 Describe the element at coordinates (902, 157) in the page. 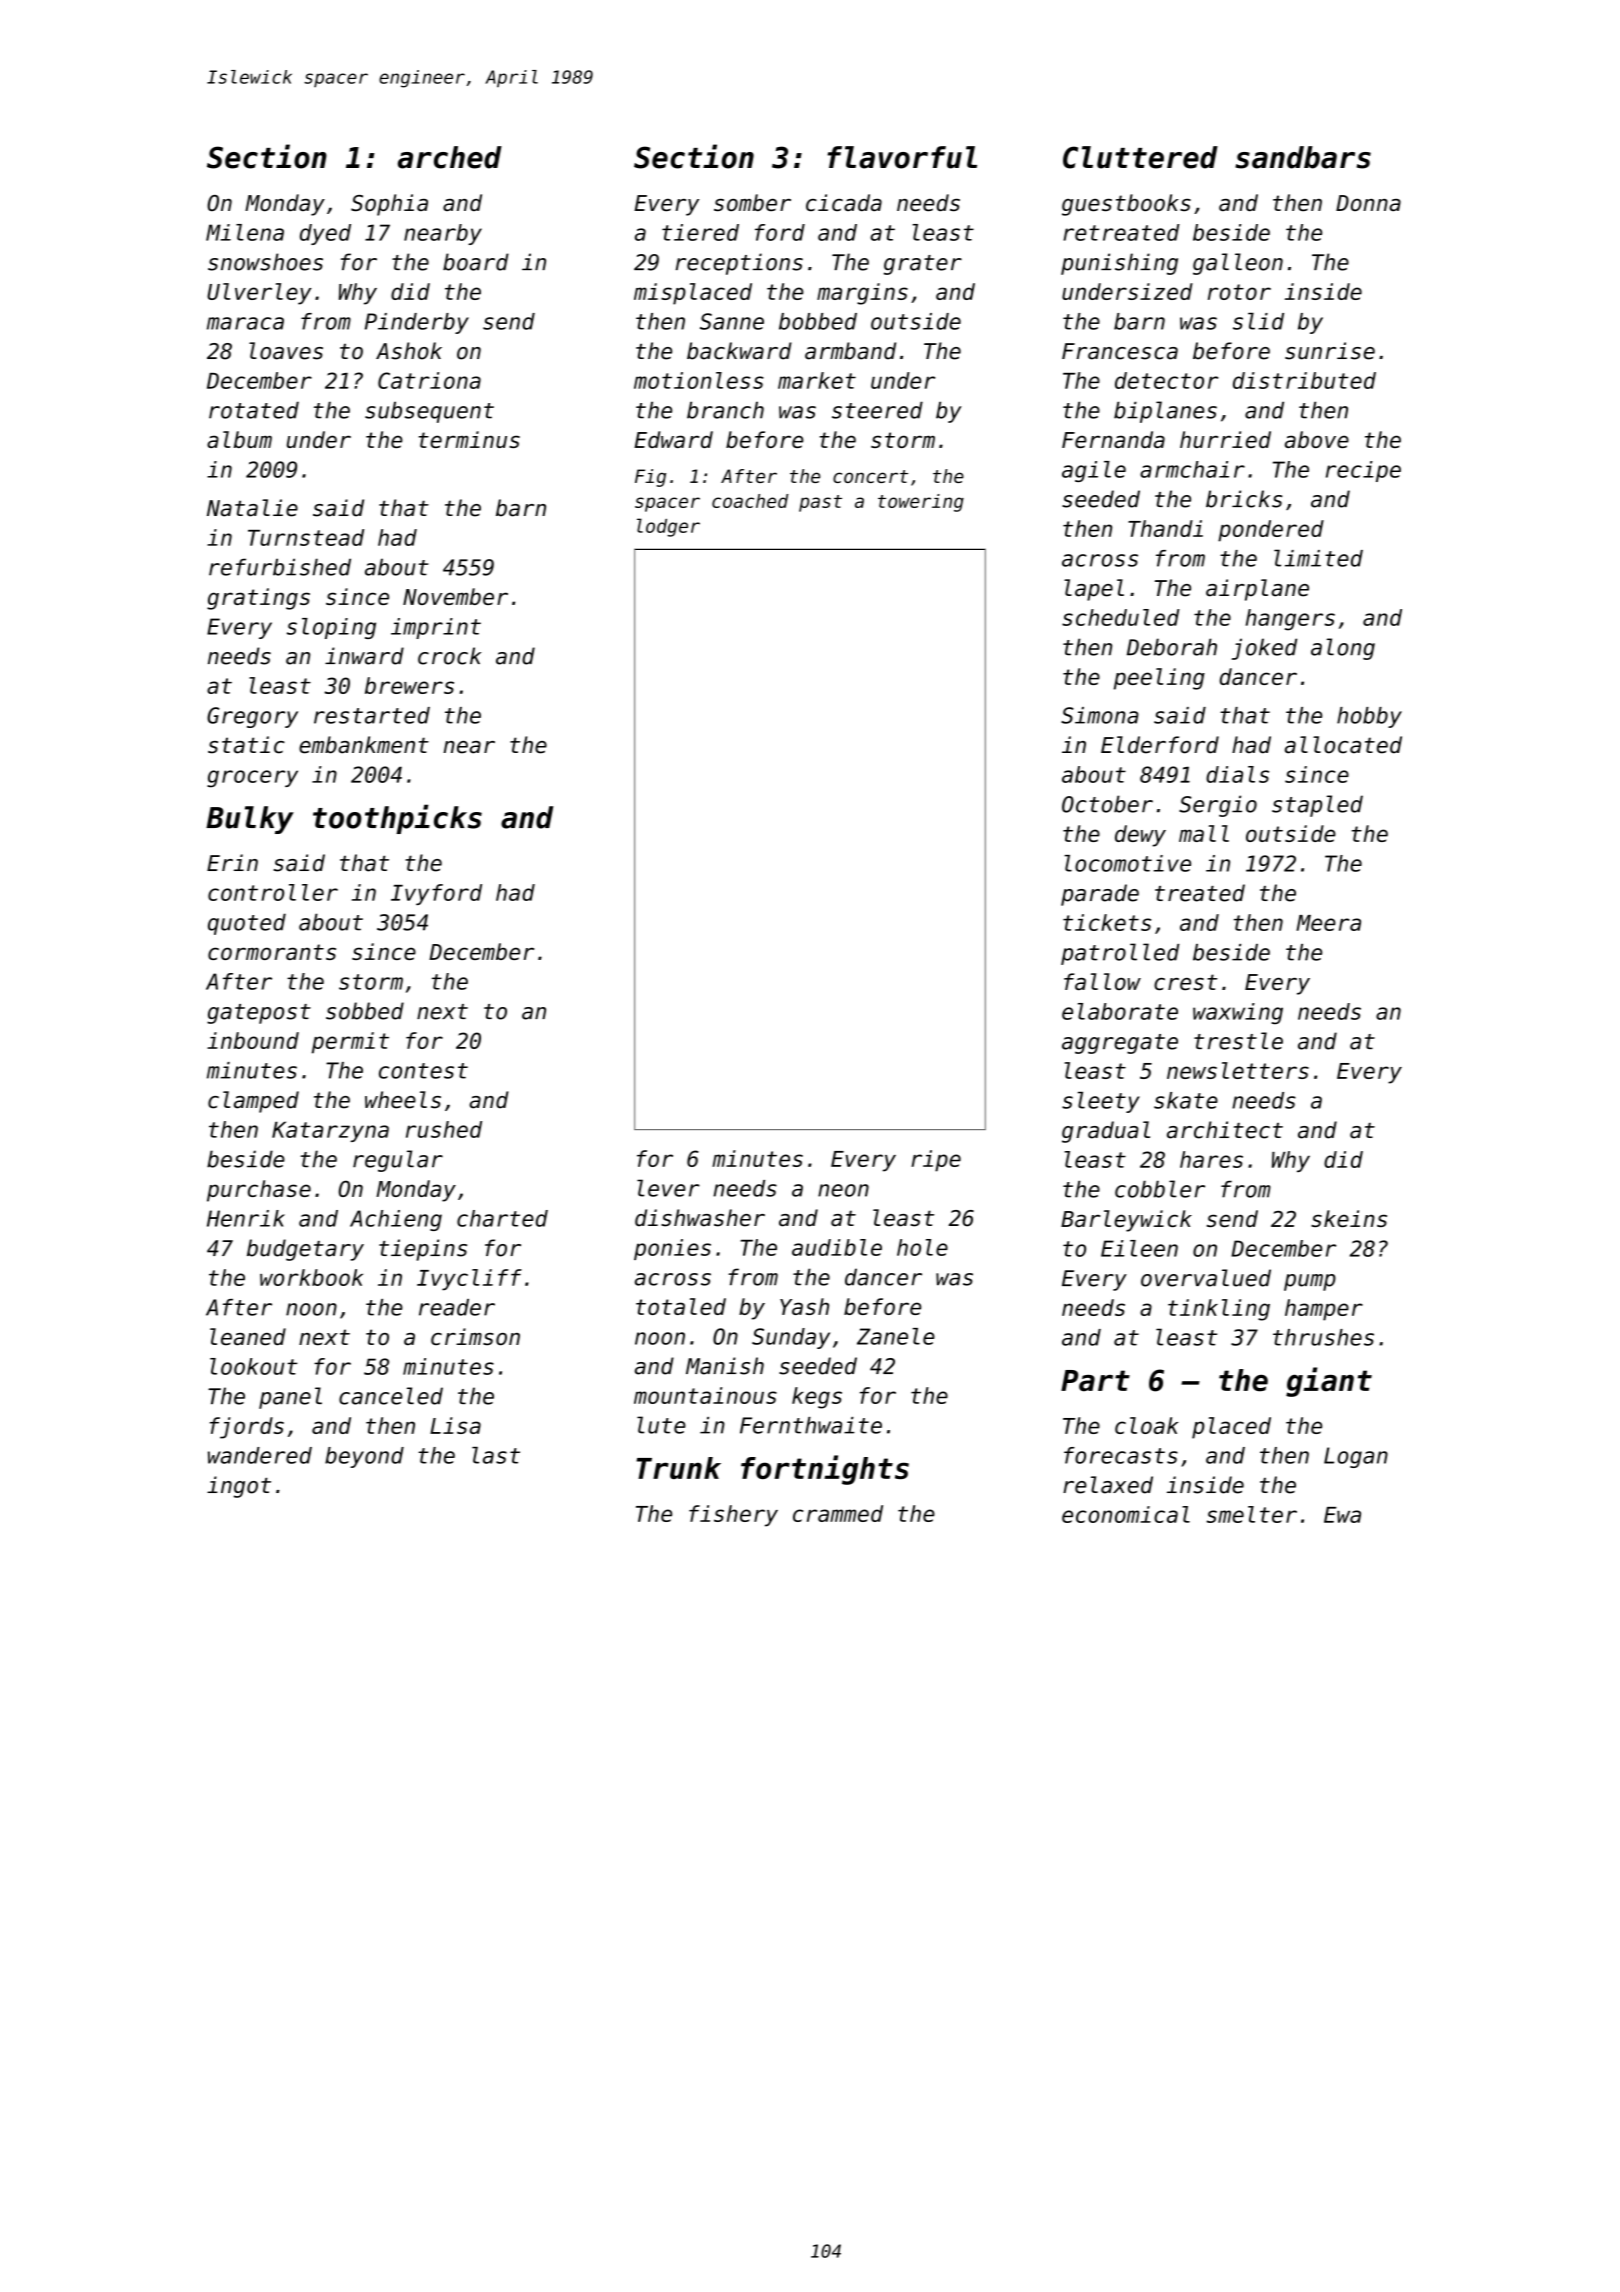

I see `flavorful` at that location.
